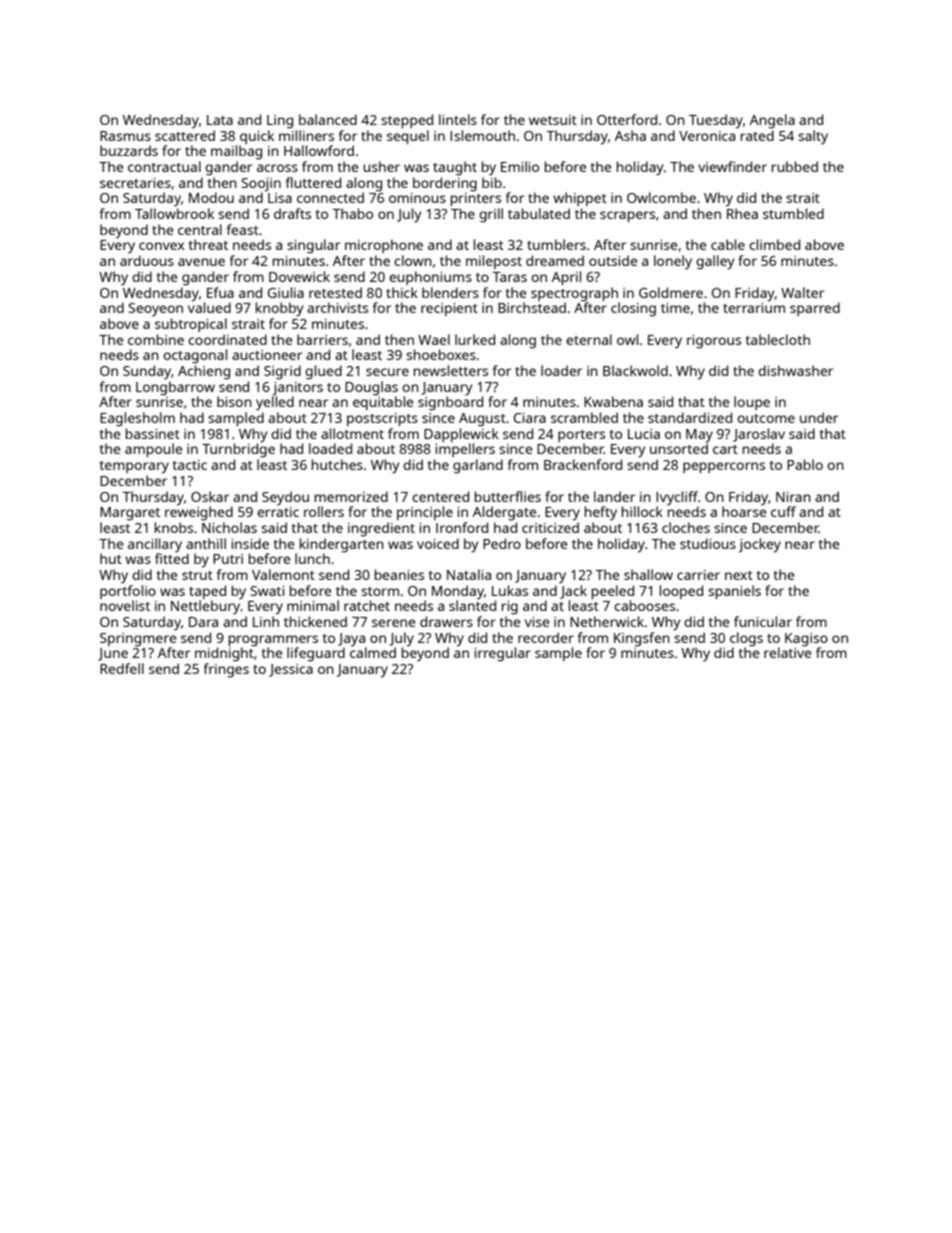 The height and width of the screenshot is (1233, 952). What do you see at coordinates (561, 370) in the screenshot?
I see `loader` at bounding box center [561, 370].
